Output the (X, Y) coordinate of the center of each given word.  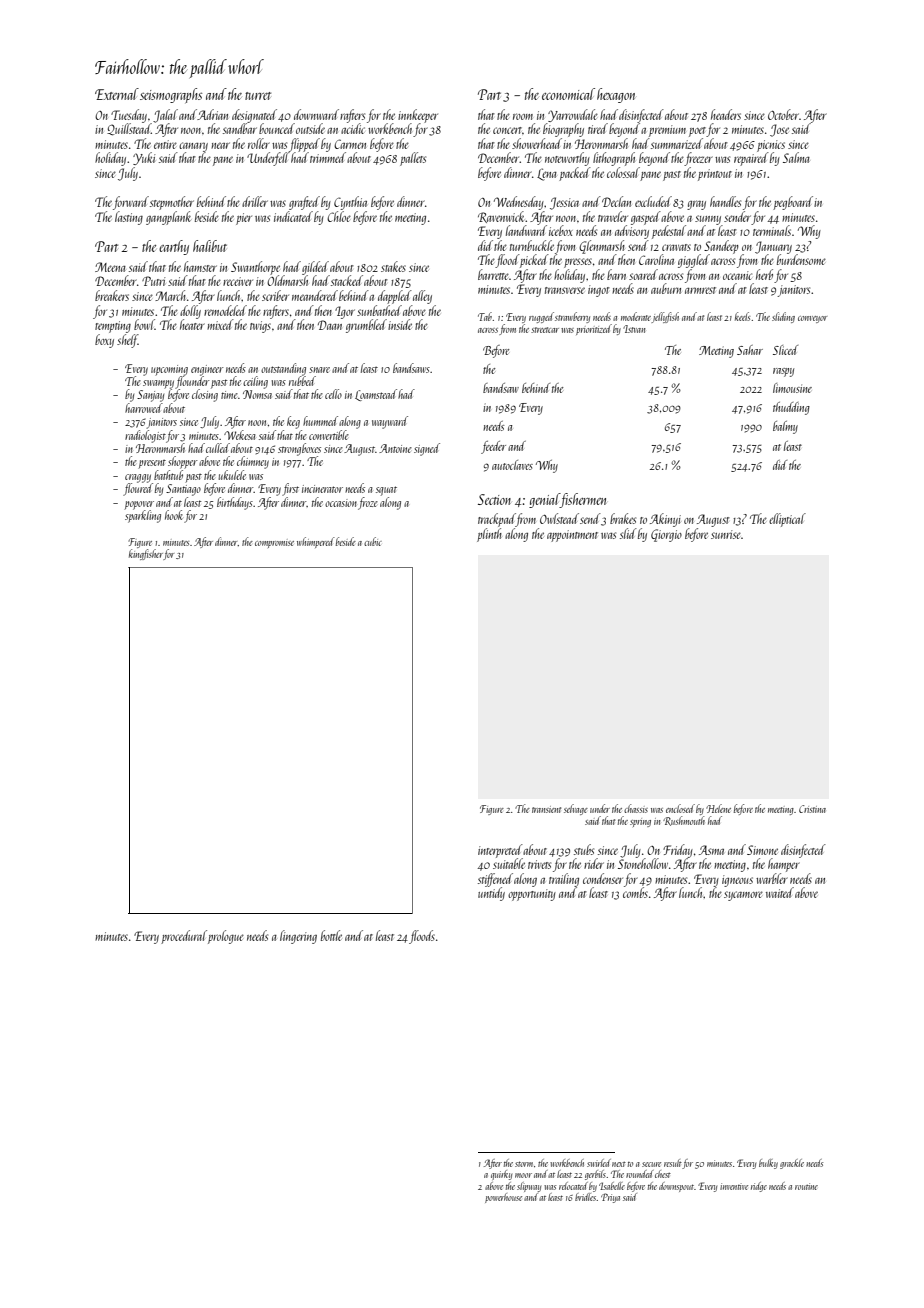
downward (316, 114)
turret (258, 96)
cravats (676, 247)
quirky (501, 1175)
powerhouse (503, 1198)
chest (663, 1174)
